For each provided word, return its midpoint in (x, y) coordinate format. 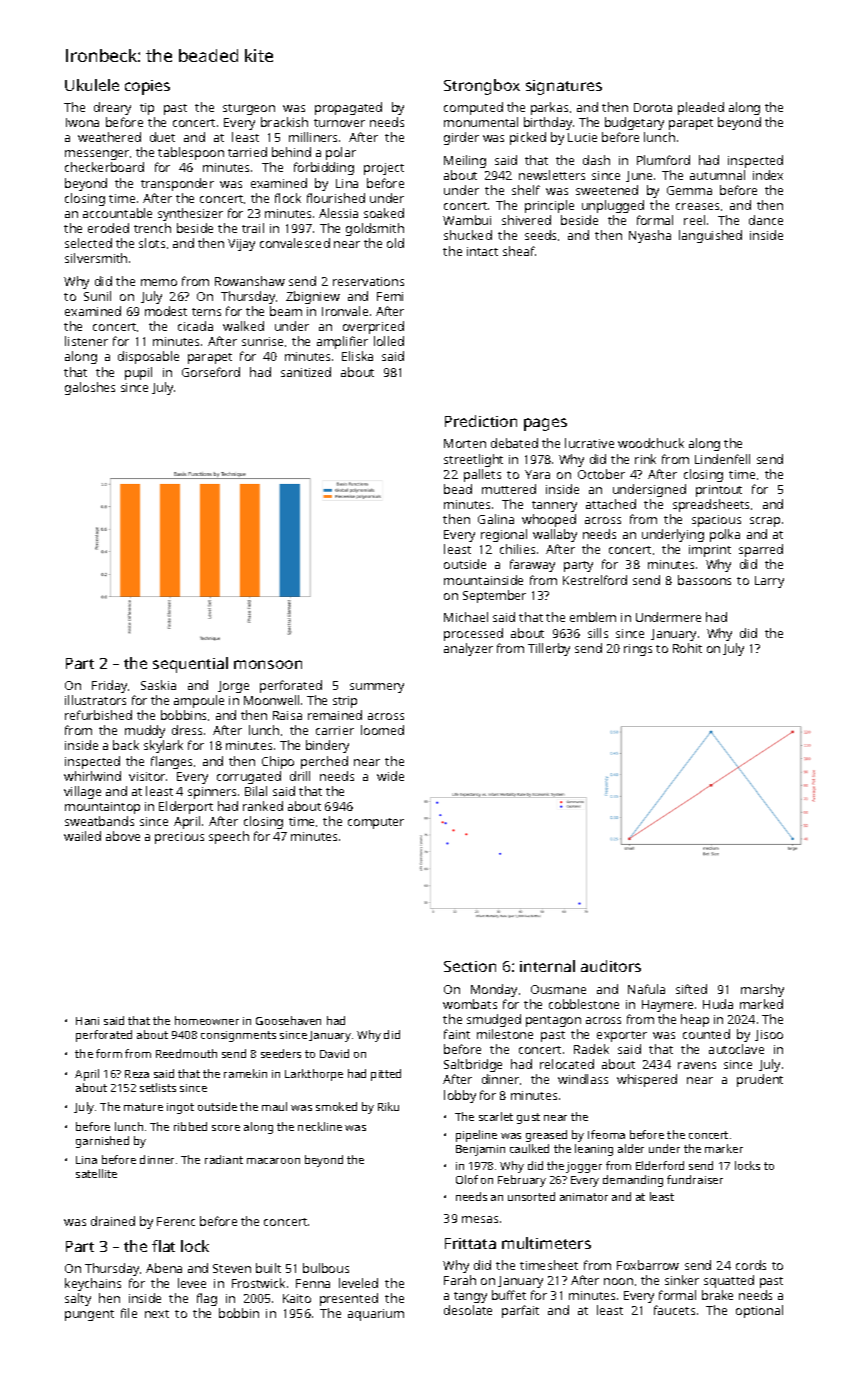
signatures (564, 87)
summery (377, 688)
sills (598, 633)
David (334, 1053)
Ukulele (92, 85)
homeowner (207, 1020)
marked (761, 1004)
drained (113, 1221)
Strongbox (482, 87)
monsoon (268, 664)
